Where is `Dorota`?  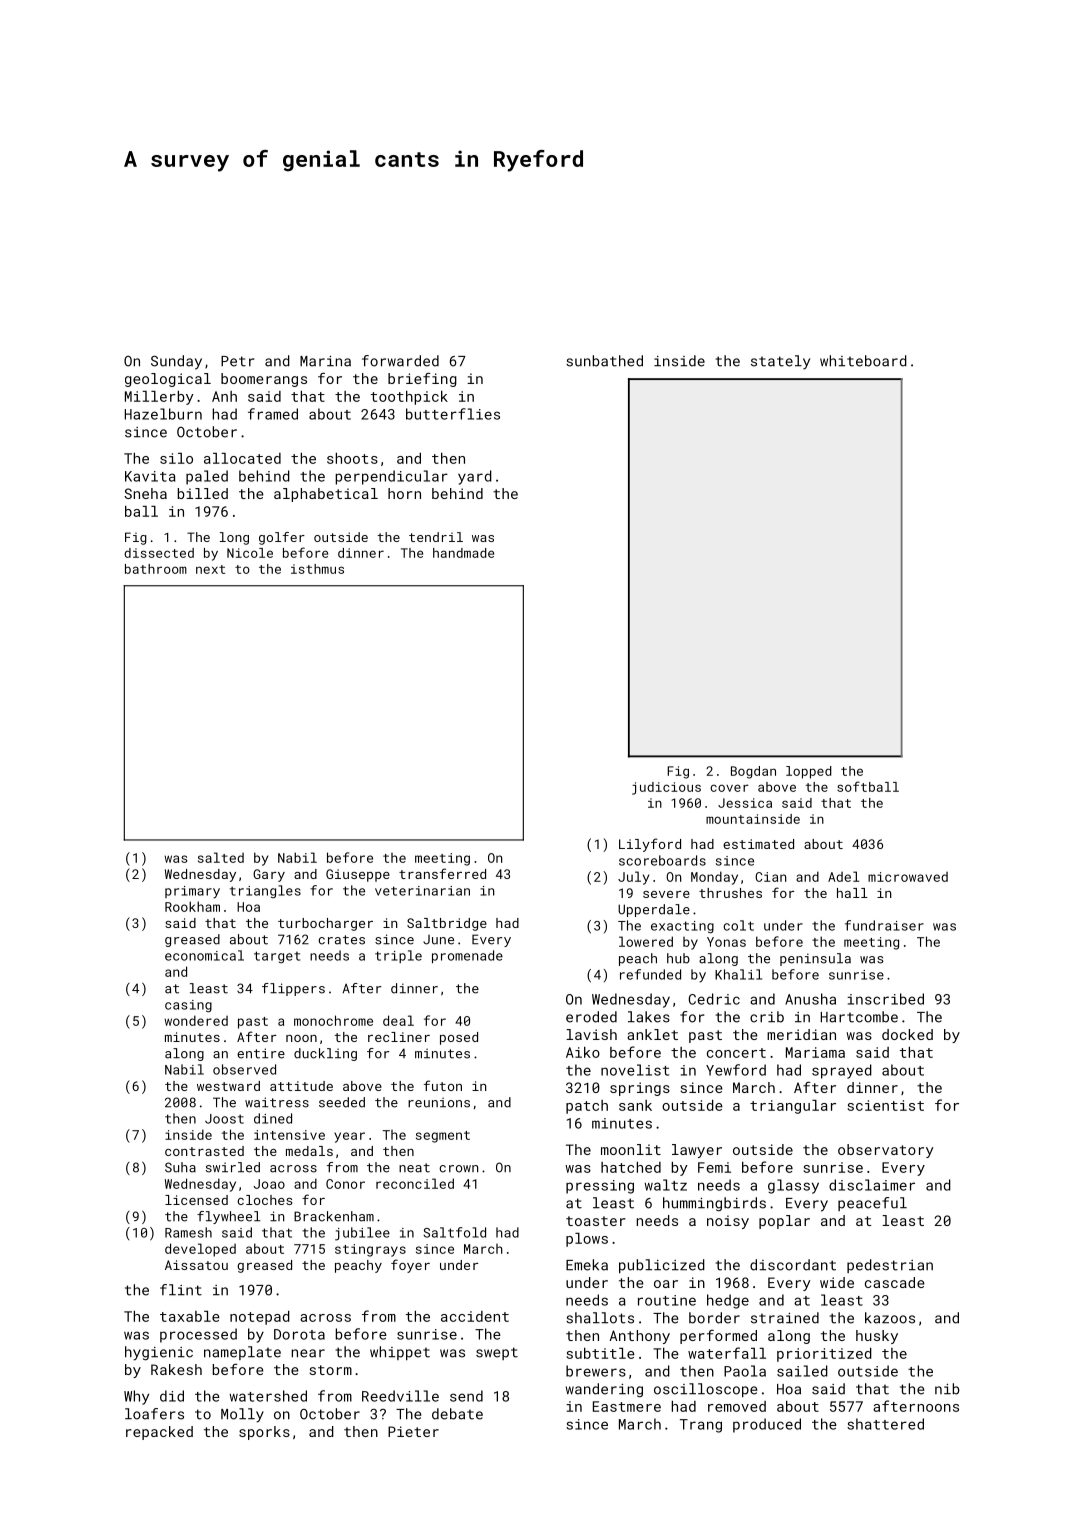
Dorota is located at coordinates (299, 1334).
